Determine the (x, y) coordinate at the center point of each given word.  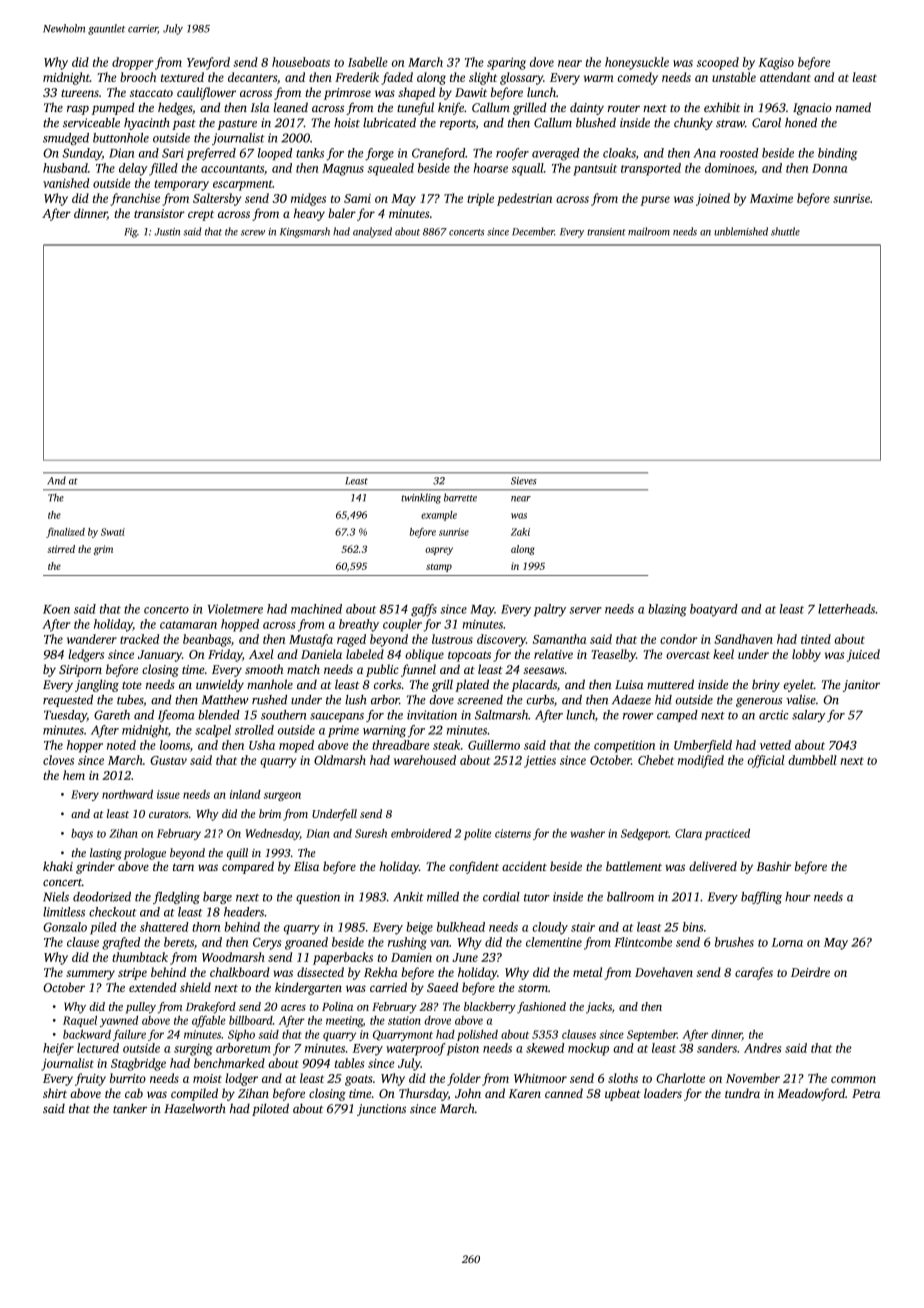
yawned (119, 1021)
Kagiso (776, 64)
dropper (133, 63)
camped (677, 716)
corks (387, 684)
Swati (113, 532)
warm (599, 78)
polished (477, 1035)
